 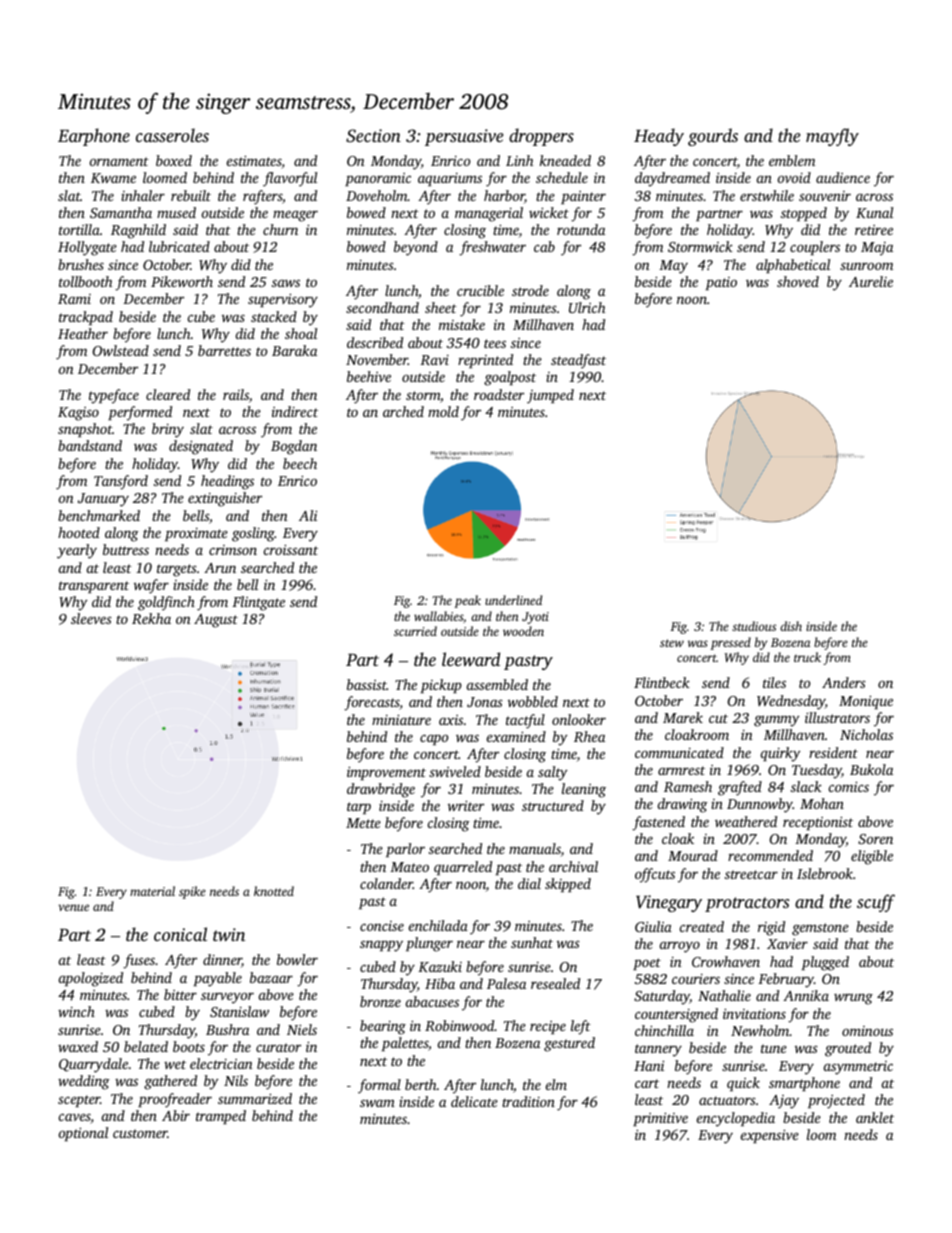 I want to click on trackpad, so click(x=86, y=318).
